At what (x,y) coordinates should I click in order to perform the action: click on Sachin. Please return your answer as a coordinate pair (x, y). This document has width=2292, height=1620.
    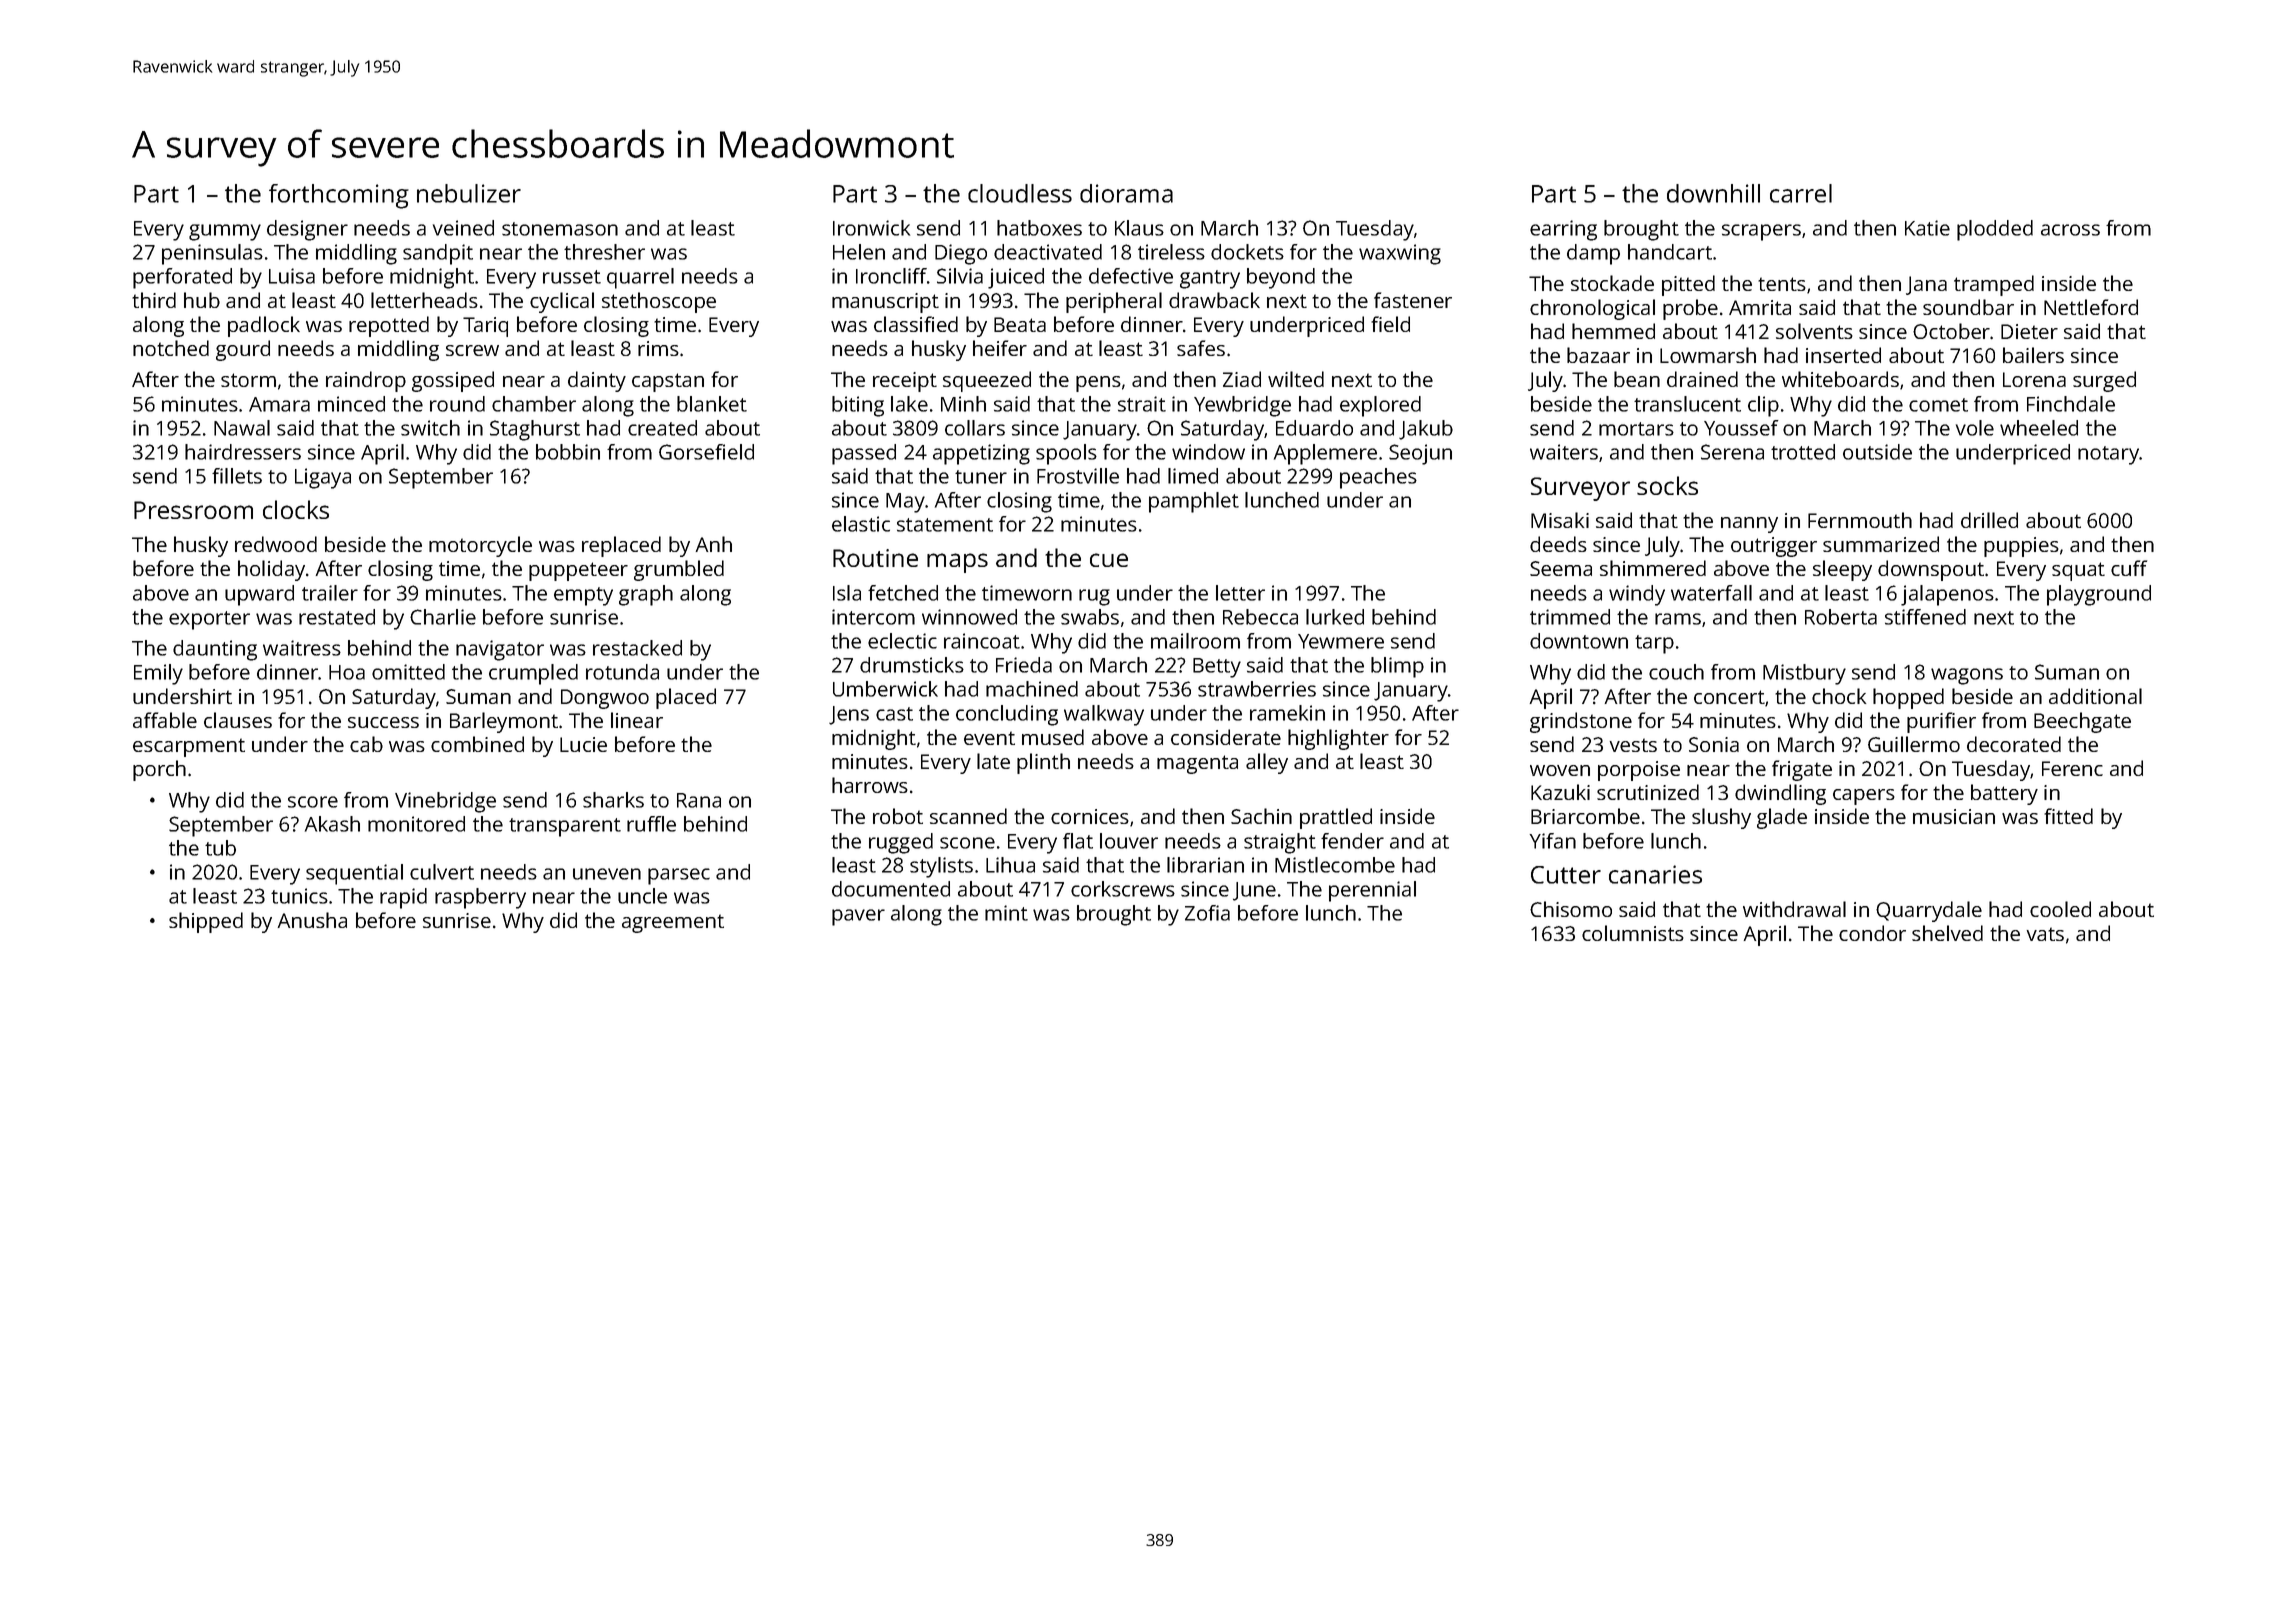
    Looking at the image, I should click on (1261, 816).
